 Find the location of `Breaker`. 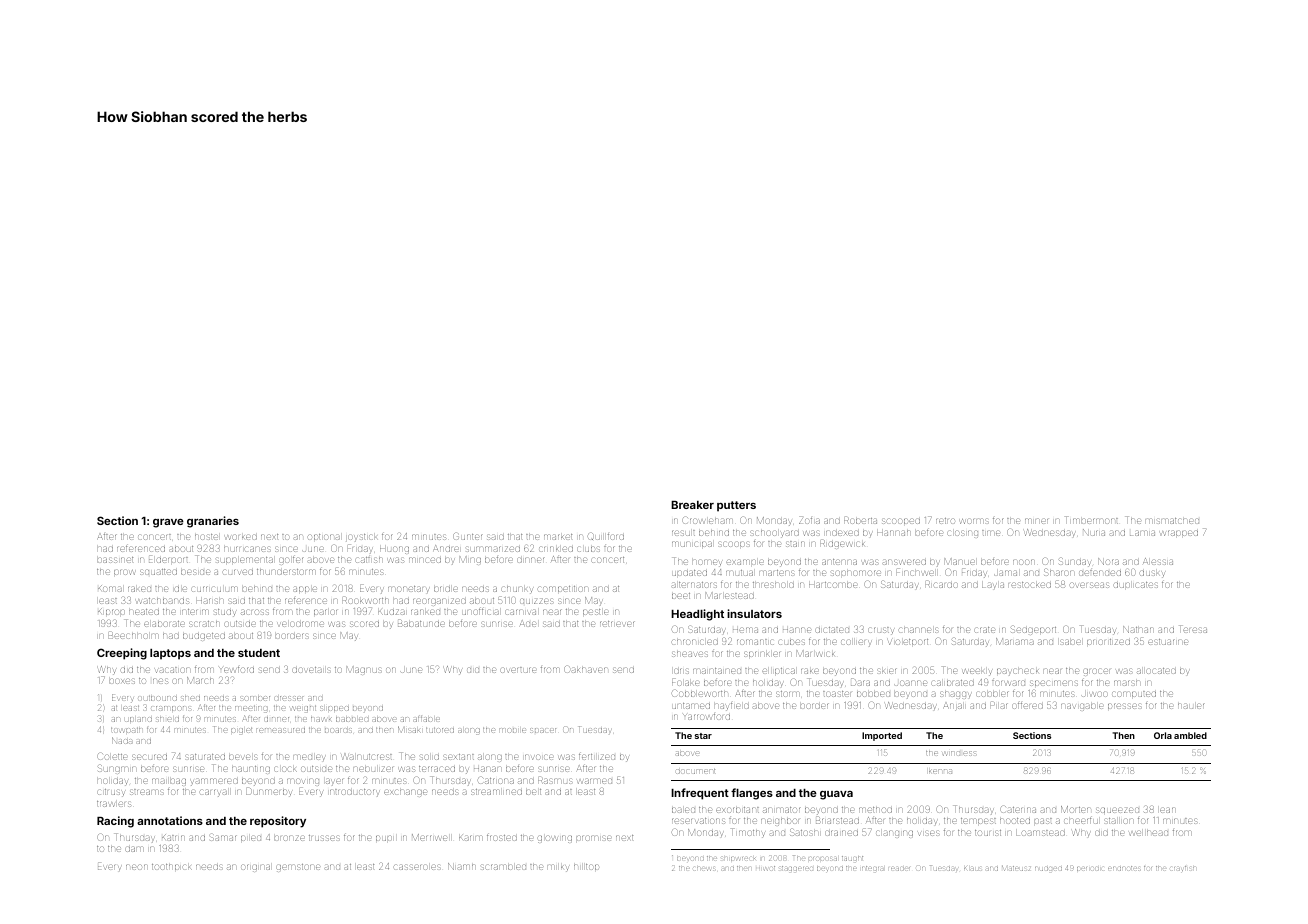

Breaker is located at coordinates (692, 505).
